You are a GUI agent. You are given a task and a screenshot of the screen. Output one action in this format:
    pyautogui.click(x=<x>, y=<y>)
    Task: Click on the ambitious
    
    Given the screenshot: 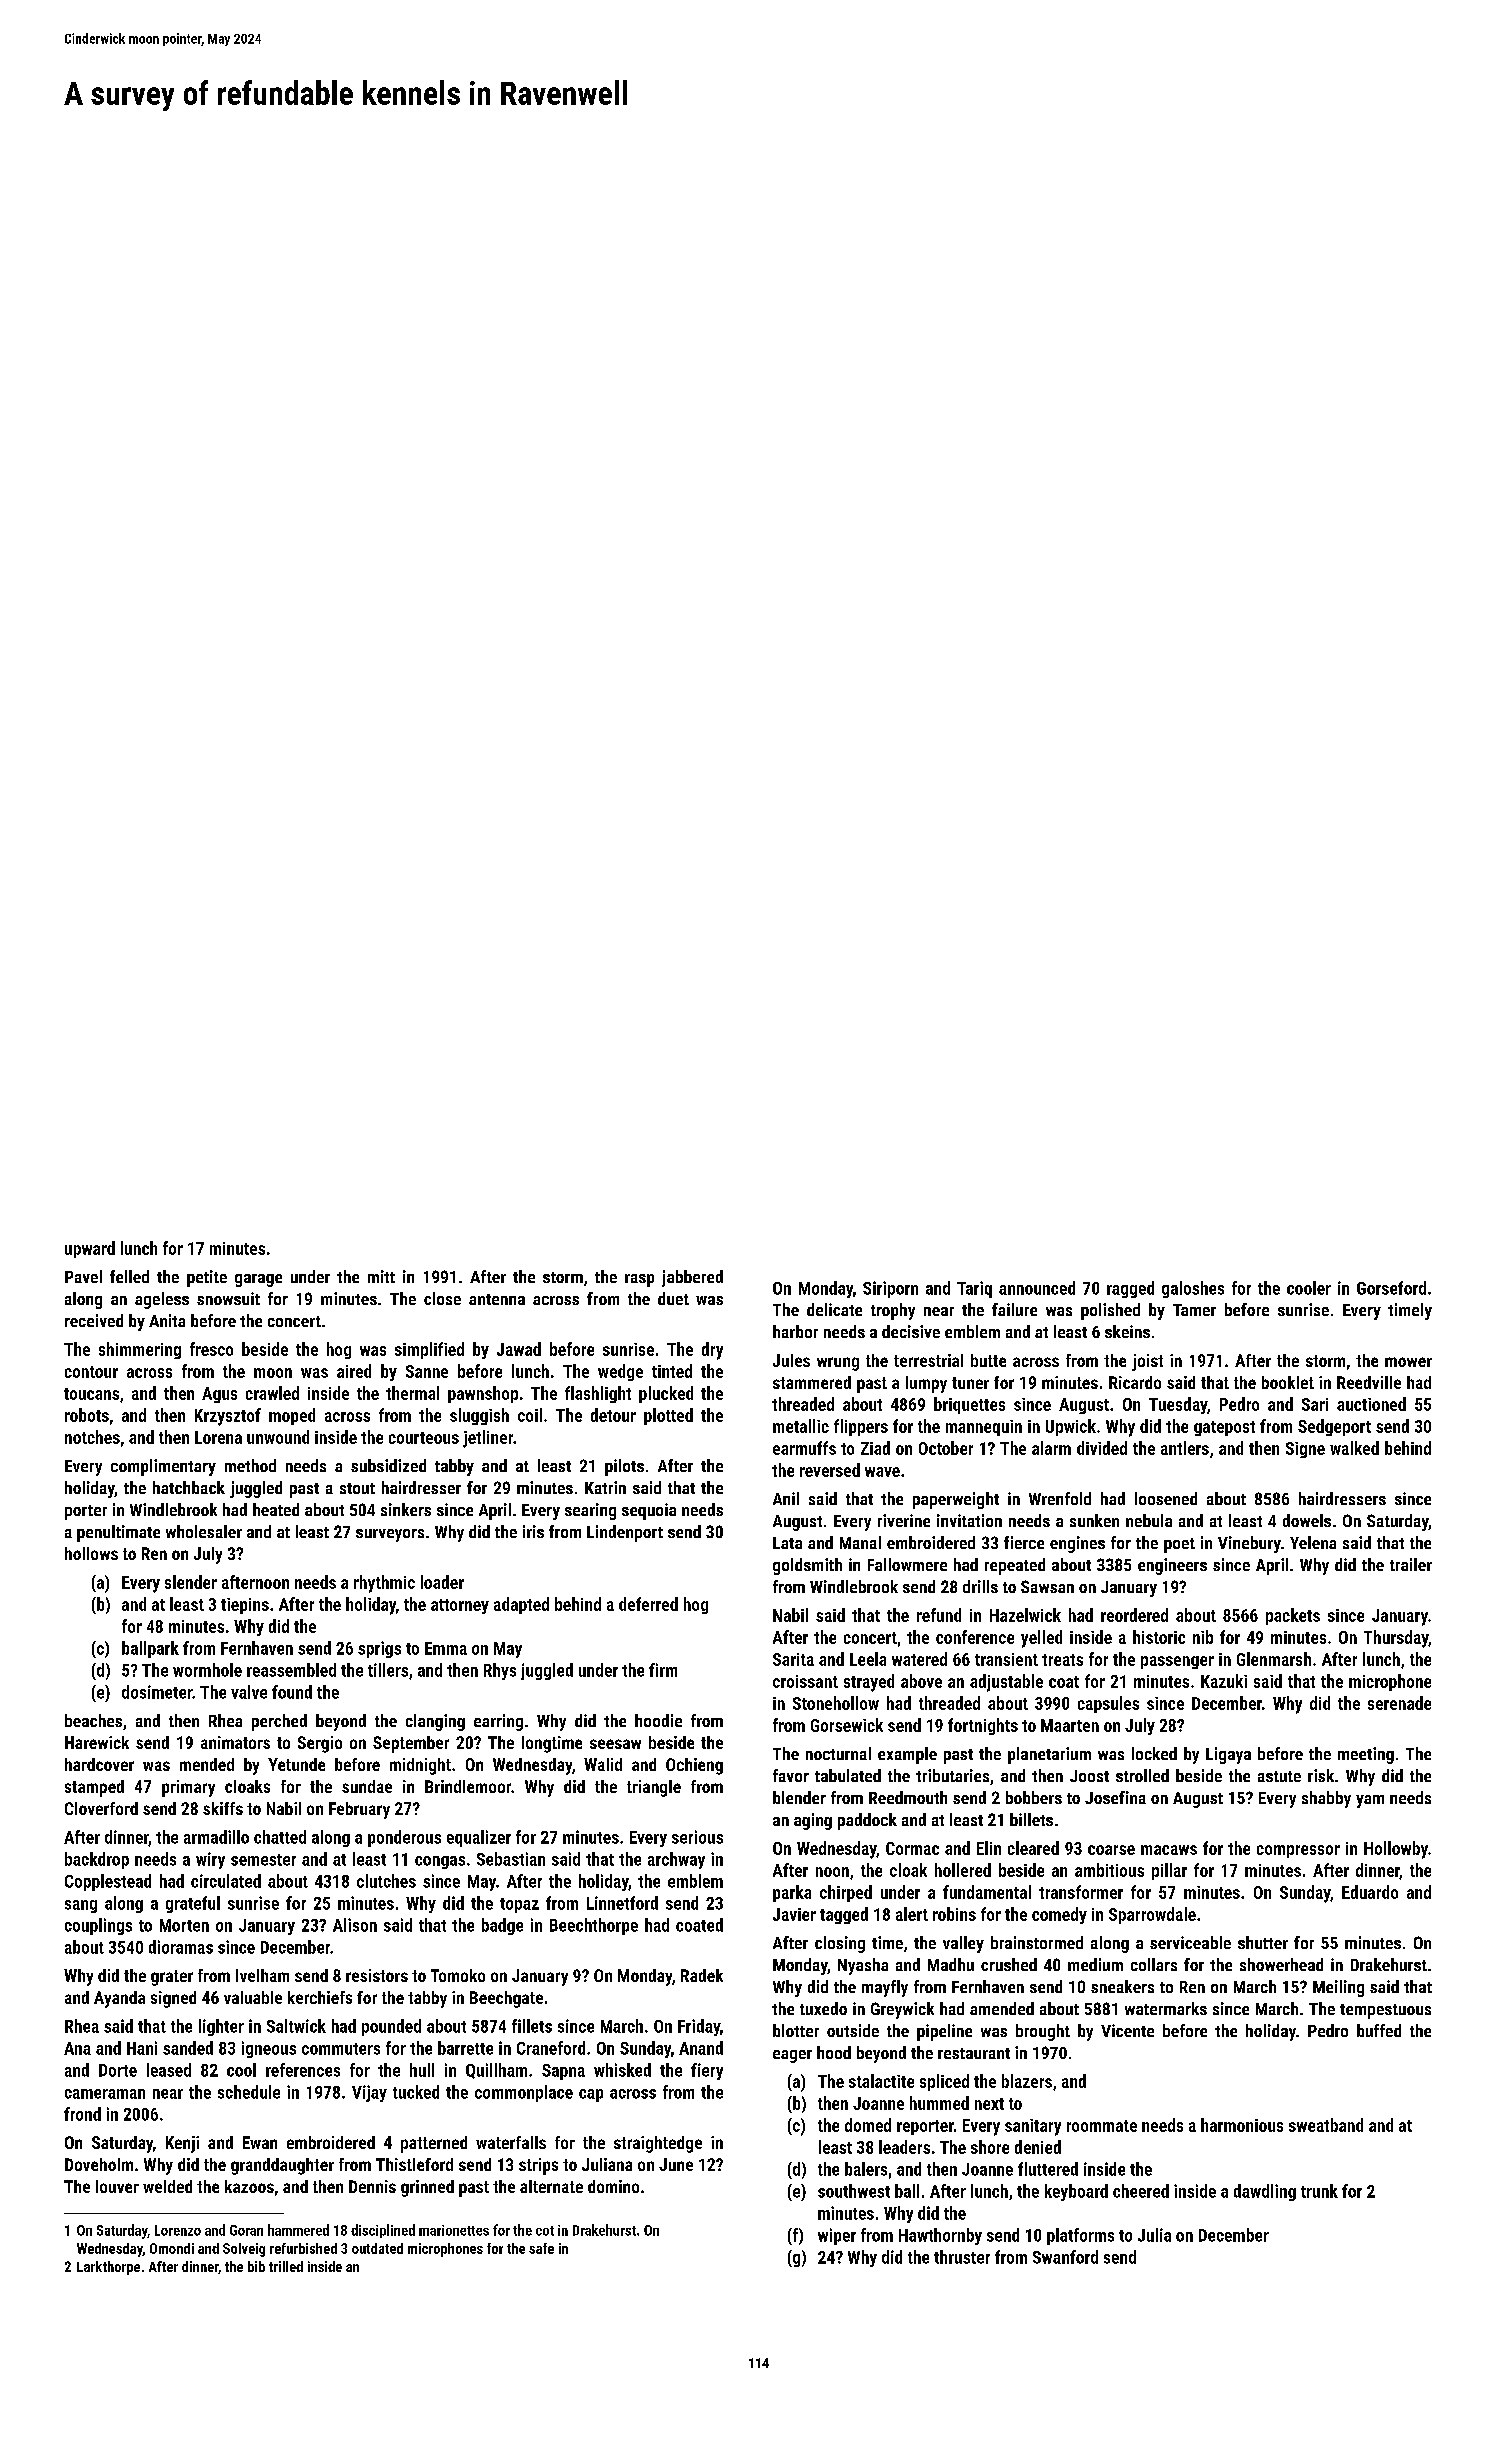 What is the action you would take?
    pyautogui.click(x=1109, y=1870)
